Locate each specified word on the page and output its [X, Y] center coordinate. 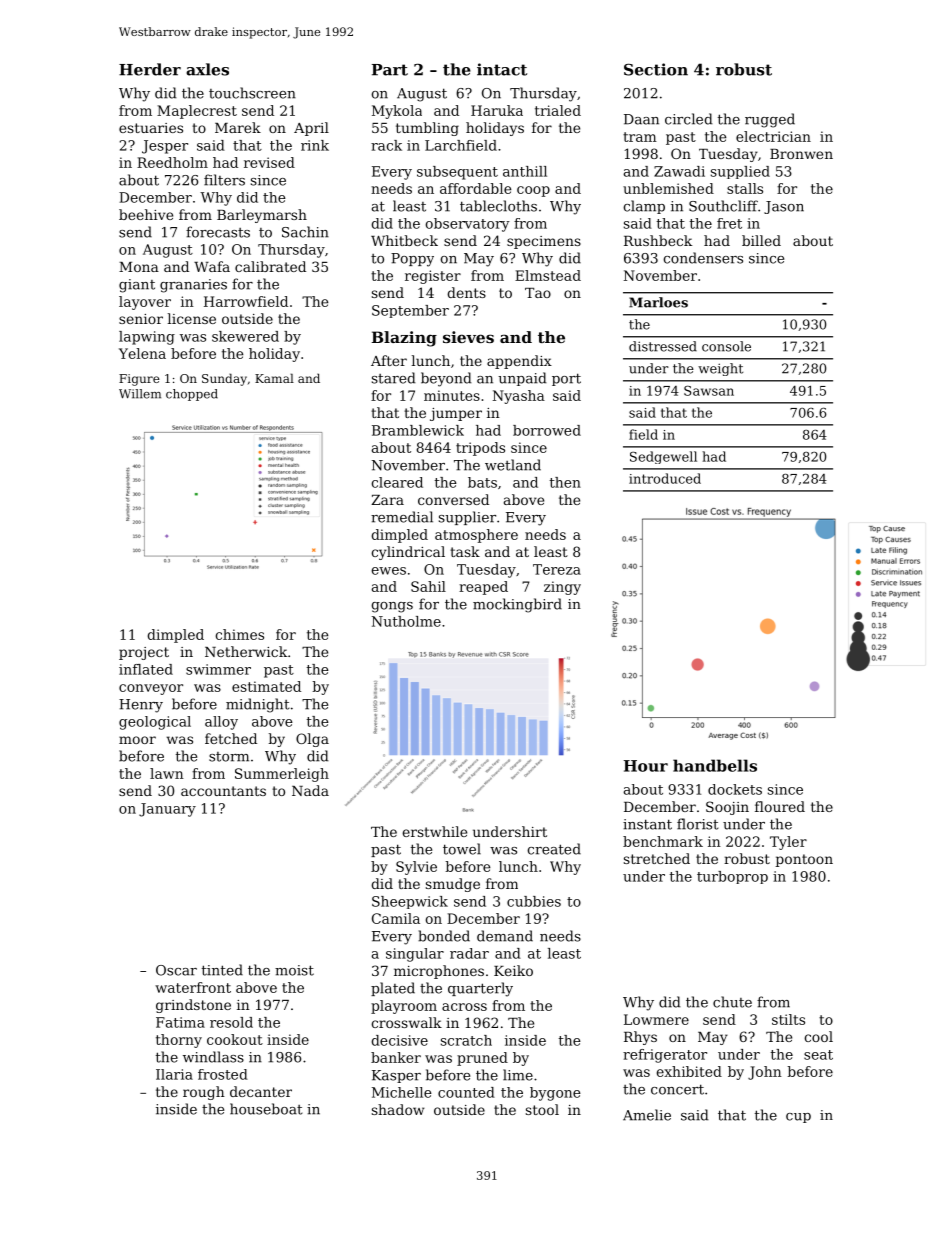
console [726, 346]
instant [647, 824]
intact [502, 69]
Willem [140, 394]
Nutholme [406, 621]
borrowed [547, 430]
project [144, 653]
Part [390, 70]
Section [656, 69]
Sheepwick [410, 902]
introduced [665, 478]
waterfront [193, 987]
